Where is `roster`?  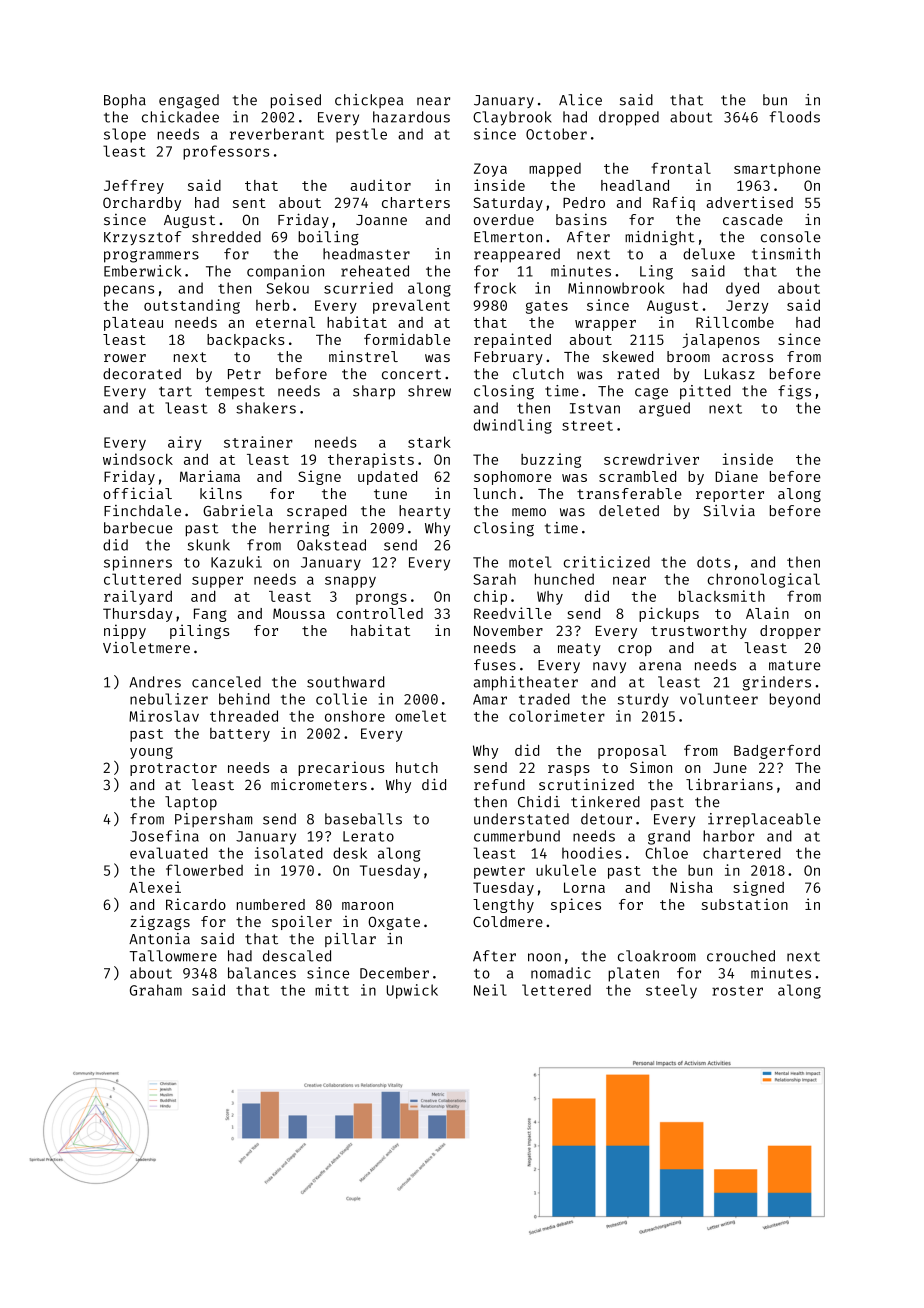 roster is located at coordinates (737, 991).
